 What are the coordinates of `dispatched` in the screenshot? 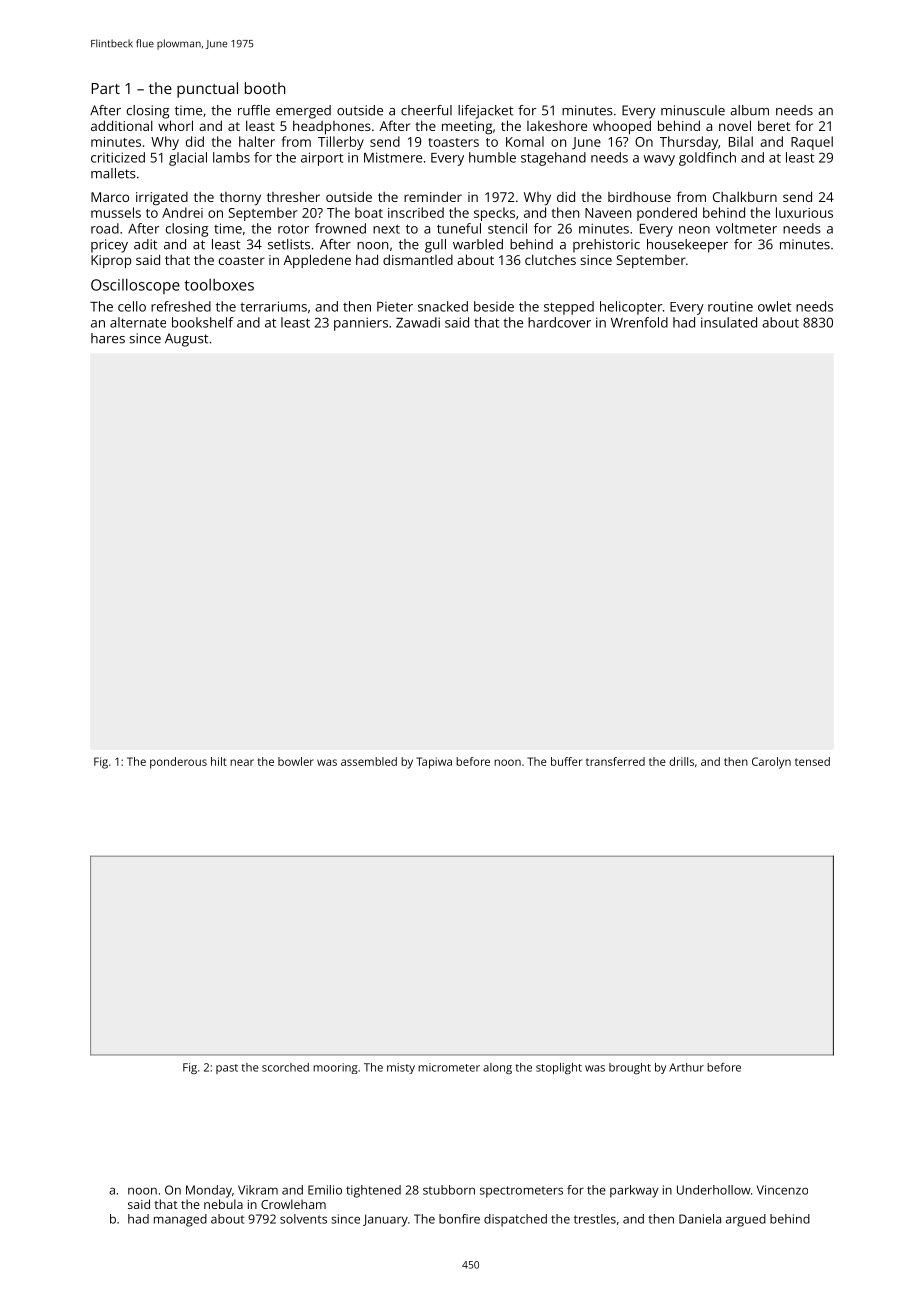 It's located at (515, 1220).
